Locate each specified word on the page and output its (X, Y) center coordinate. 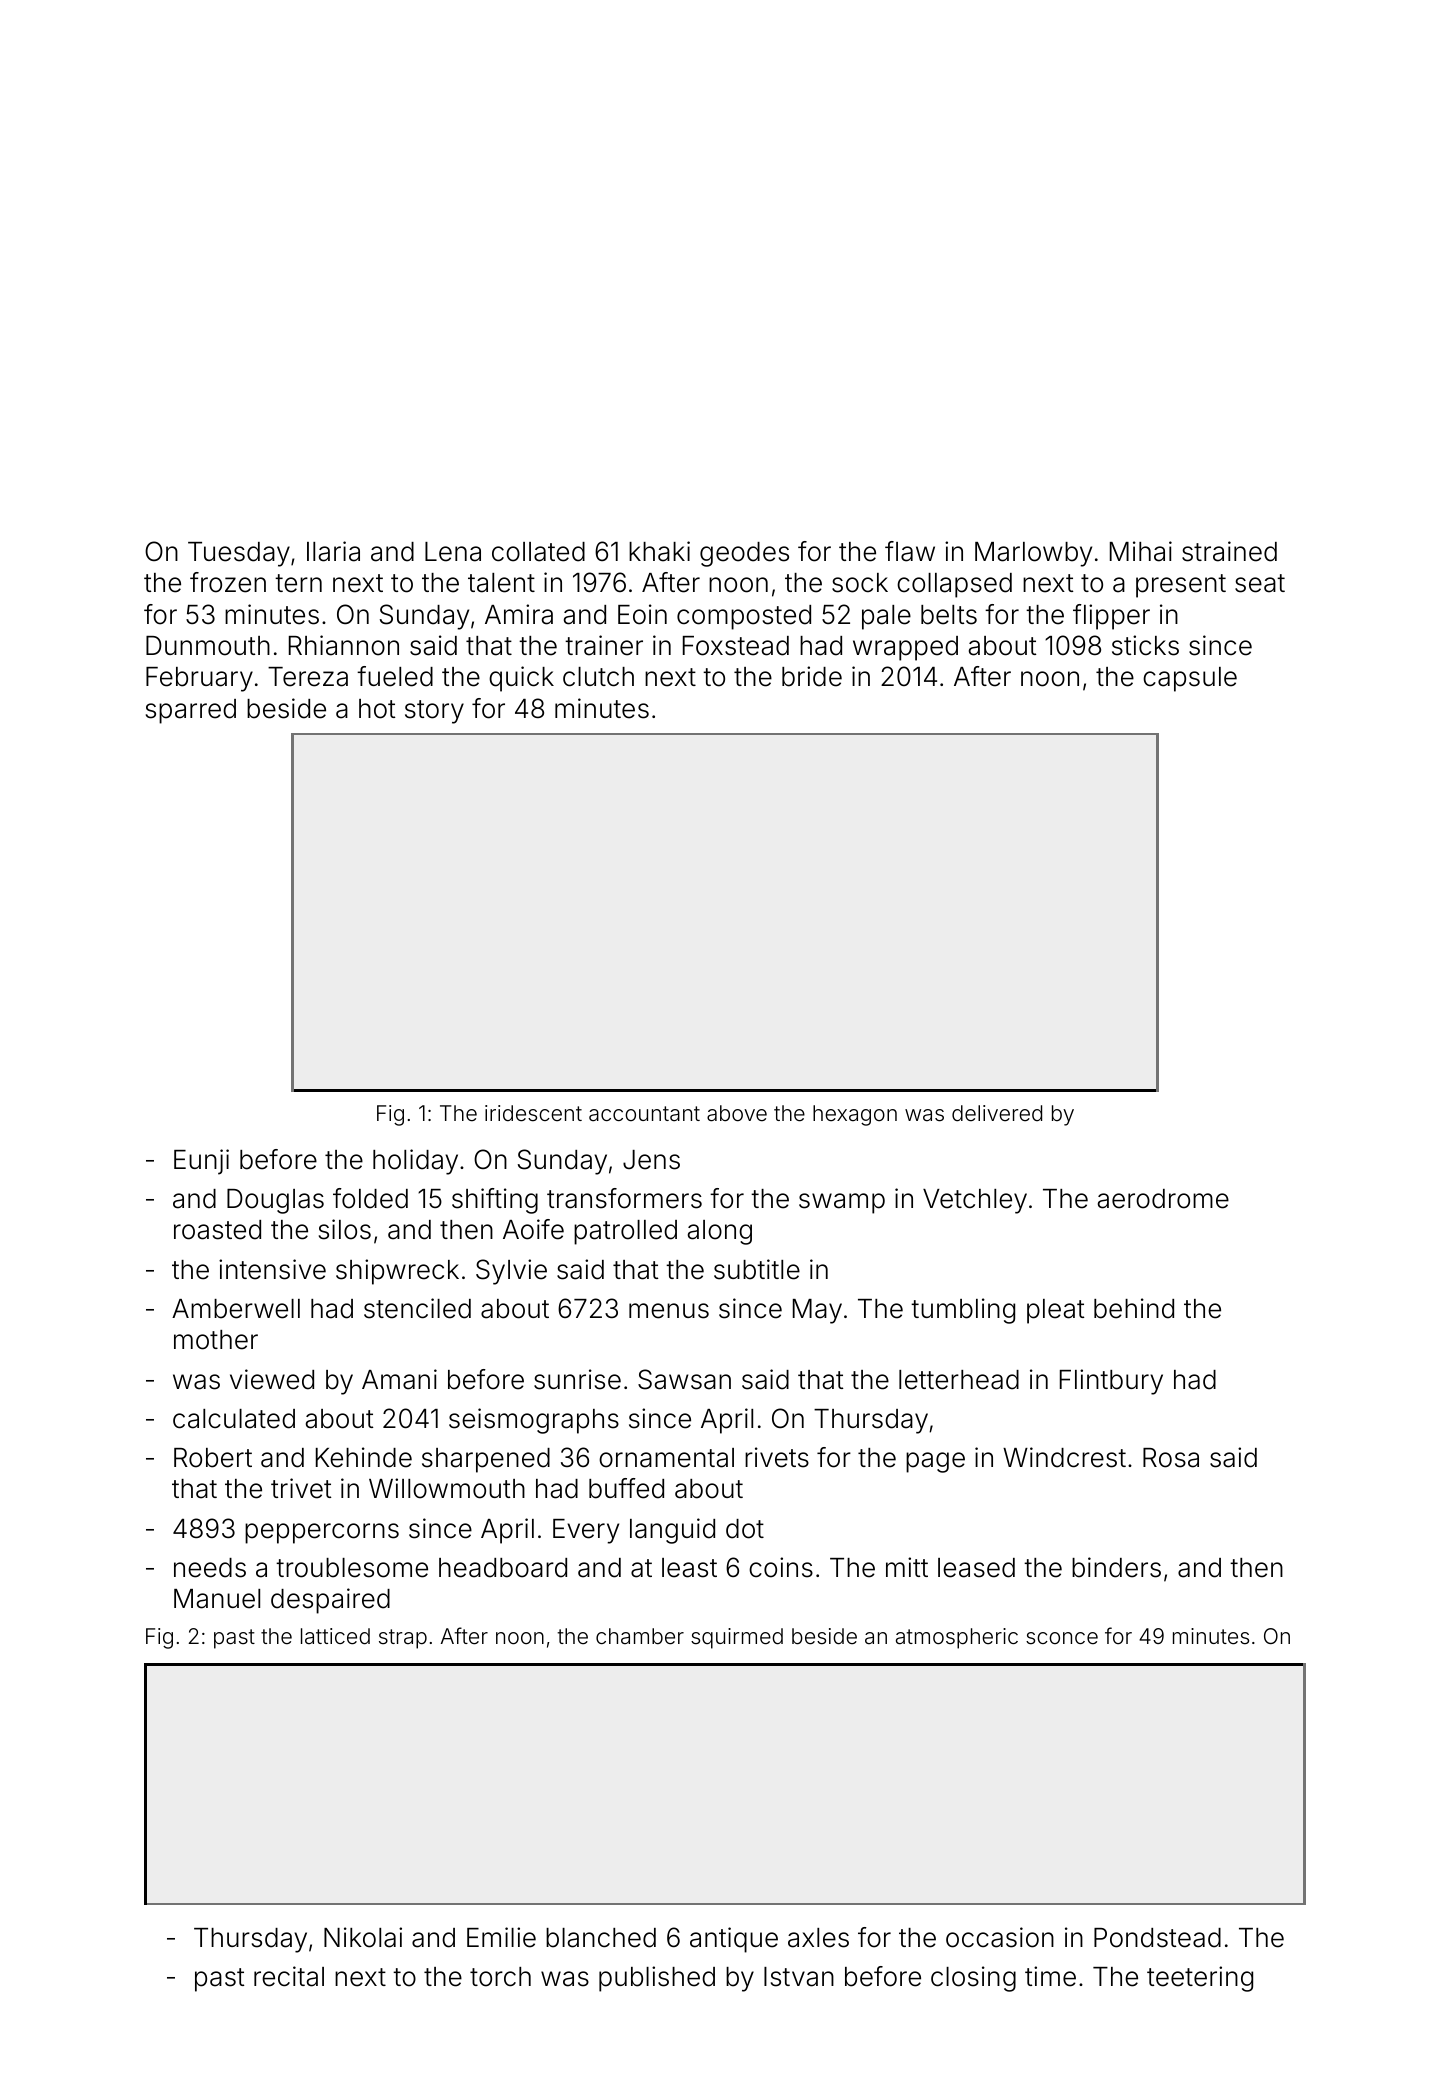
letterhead (959, 1380)
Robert (213, 1458)
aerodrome (1163, 1199)
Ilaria (333, 551)
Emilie (501, 1937)
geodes (744, 554)
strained (1229, 551)
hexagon (855, 1115)
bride (812, 676)
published (657, 1979)
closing (973, 1979)
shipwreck (397, 1272)
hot (377, 709)
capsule (1190, 679)
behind (1134, 1308)
